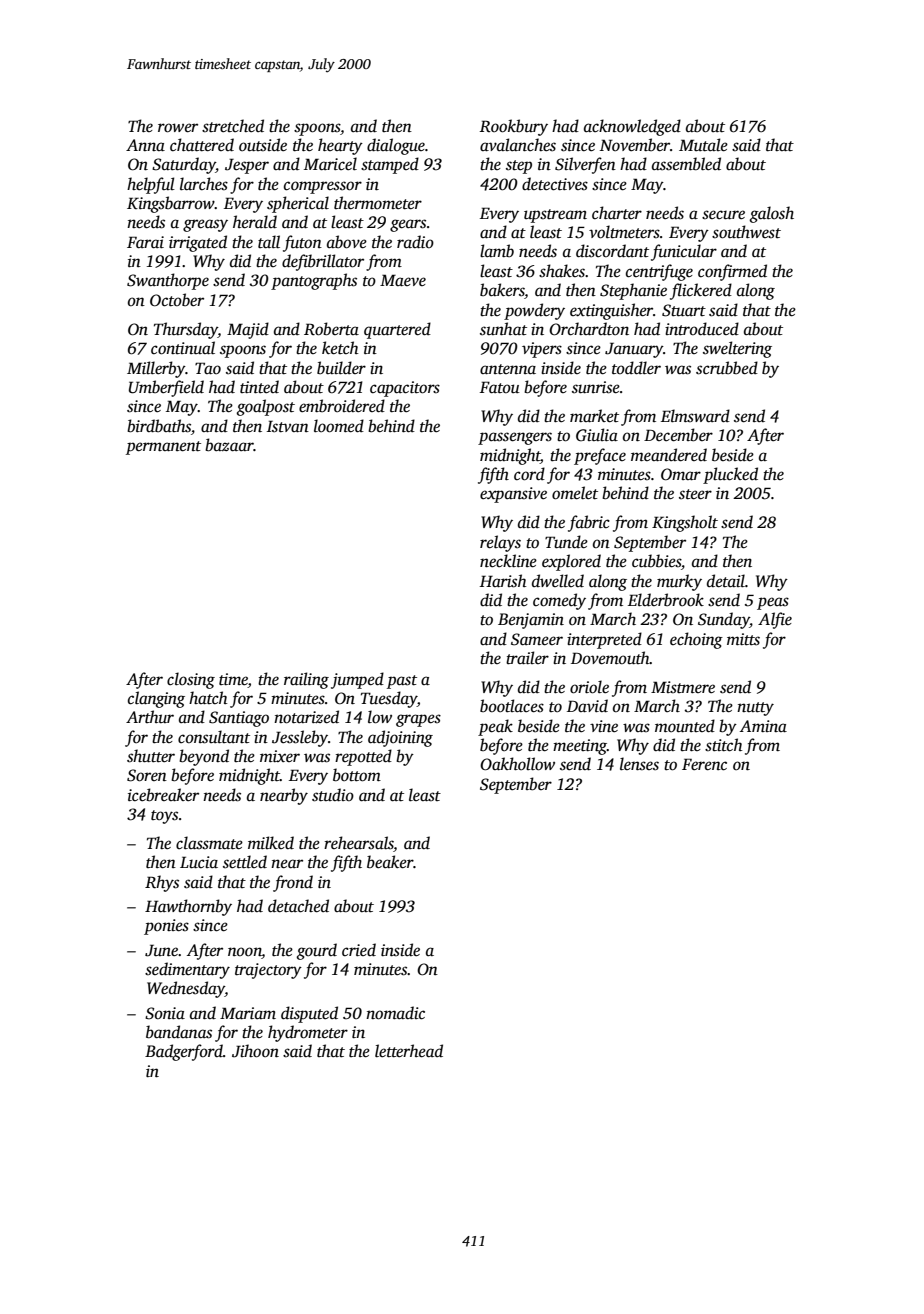 The height and width of the screenshot is (1314, 924). What do you see at coordinates (161, 950) in the screenshot?
I see `June` at bounding box center [161, 950].
